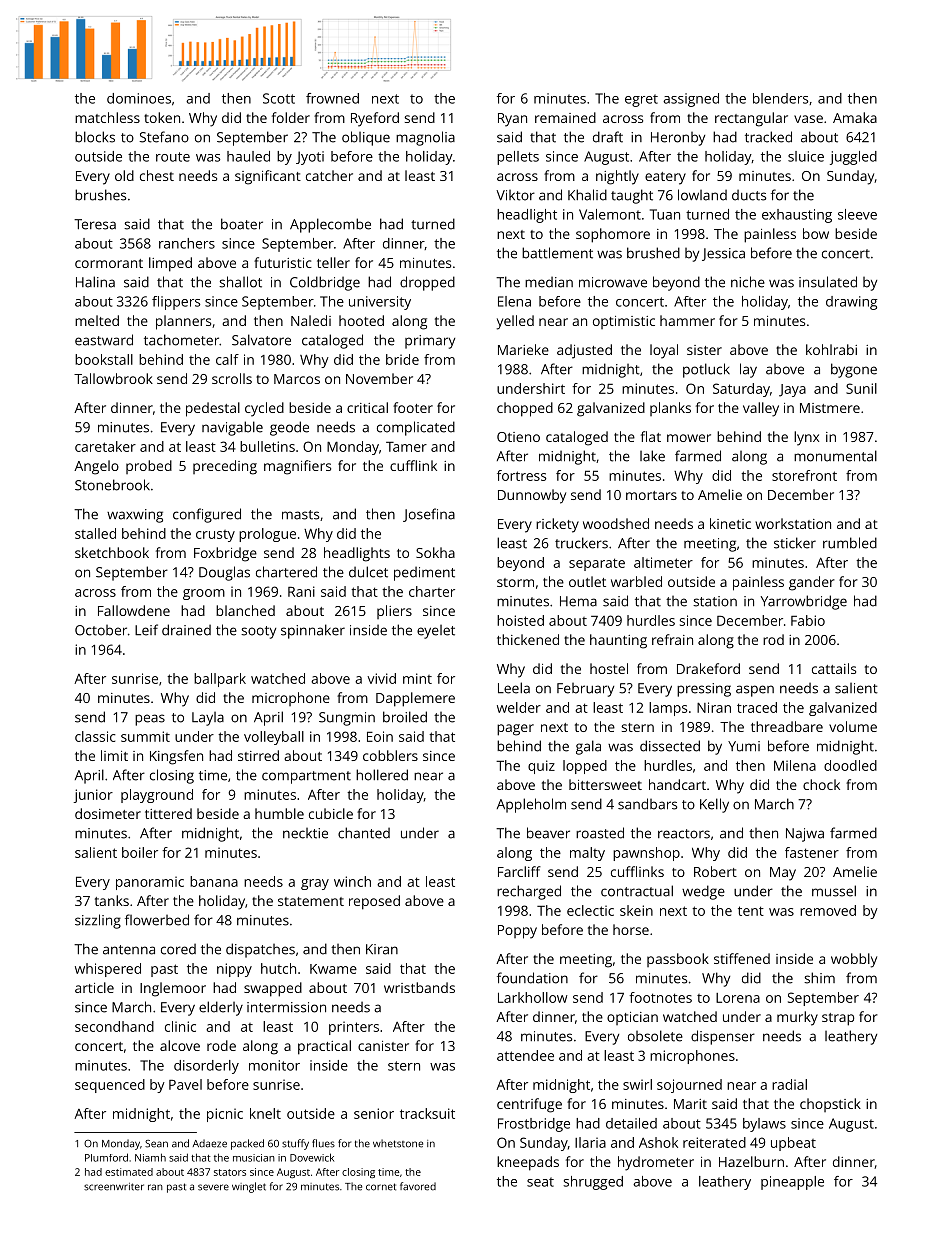  I want to click on monitor, so click(274, 1065).
